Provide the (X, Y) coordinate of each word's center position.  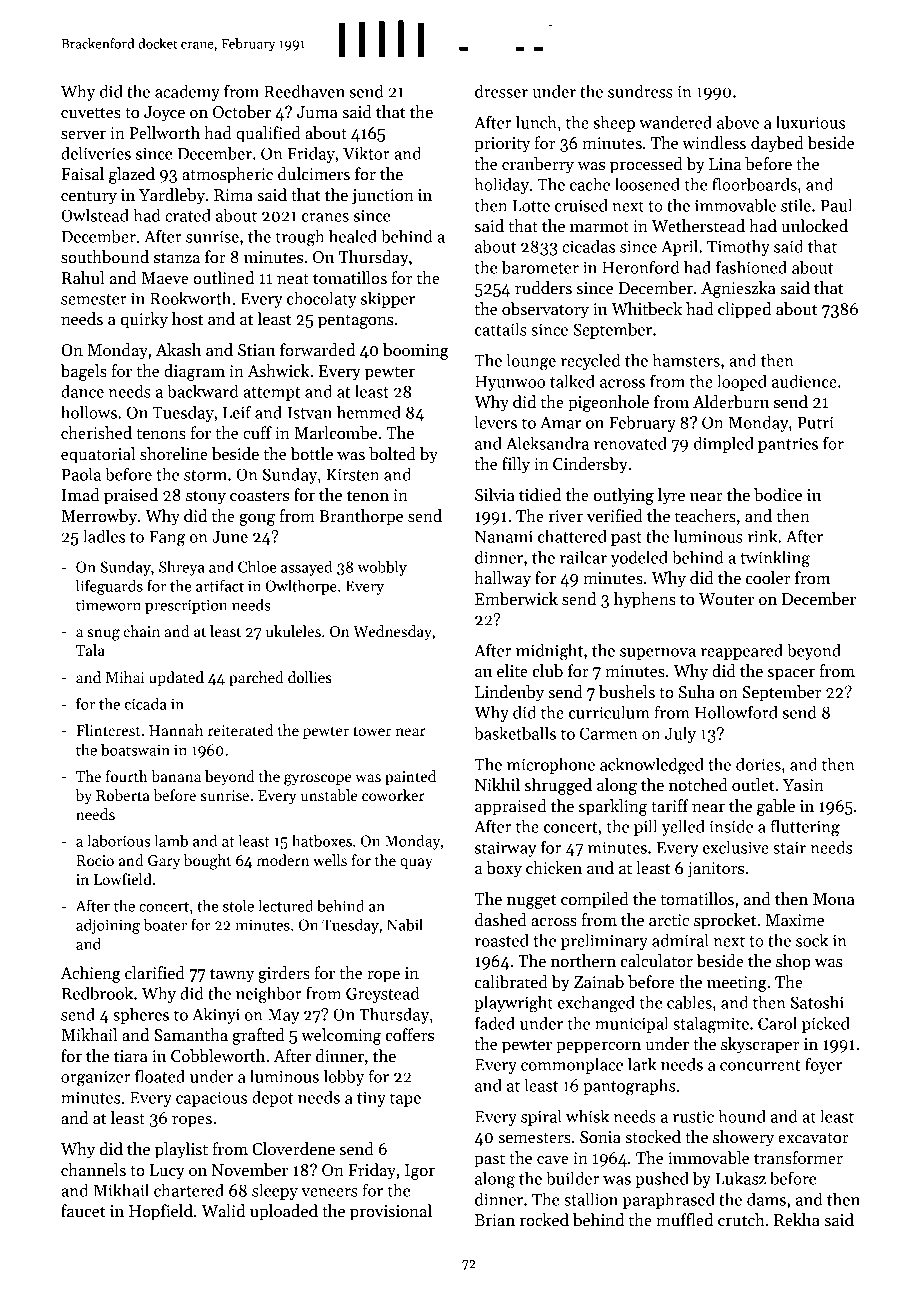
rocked (544, 1220)
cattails (501, 329)
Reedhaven (304, 91)
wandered (675, 122)
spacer (791, 675)
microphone (551, 765)
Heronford (640, 267)
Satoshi (817, 1002)
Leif (237, 412)
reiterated (240, 730)
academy (187, 92)
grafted (258, 1036)
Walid (223, 1210)
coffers (409, 1035)
